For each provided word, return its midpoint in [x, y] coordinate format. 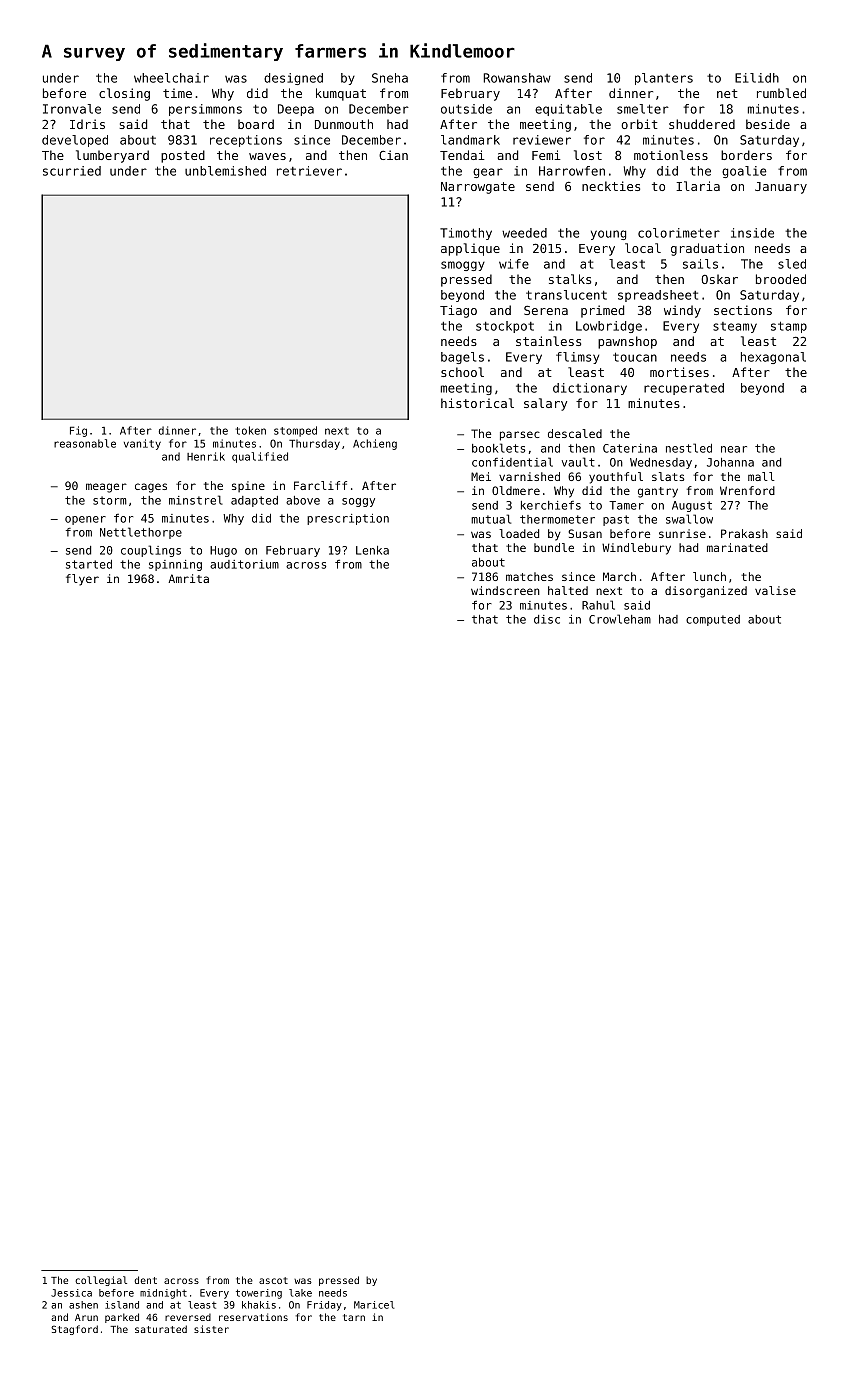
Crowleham [620, 619]
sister [211, 1329]
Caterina [630, 448]
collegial [101, 1281]
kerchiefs [551, 505]
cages [151, 488]
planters [664, 79]
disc [547, 619]
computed [713, 620]
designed [293, 79]
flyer [82, 580]
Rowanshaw [517, 78]
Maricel [374, 1305]
